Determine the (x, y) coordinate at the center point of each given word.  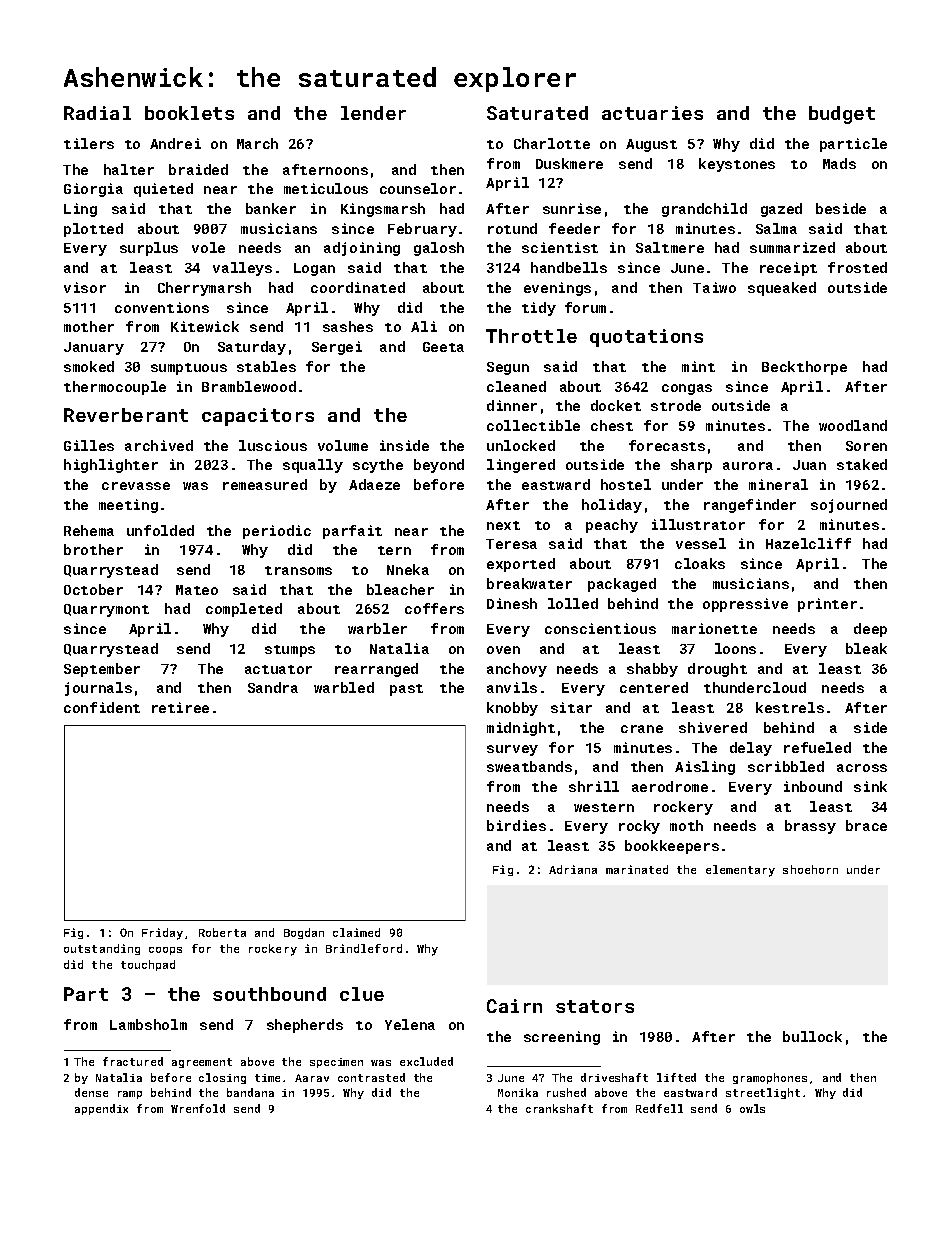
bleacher (400, 589)
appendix (101, 1109)
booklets (189, 113)
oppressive (745, 605)
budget (842, 115)
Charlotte (552, 143)
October (93, 589)
